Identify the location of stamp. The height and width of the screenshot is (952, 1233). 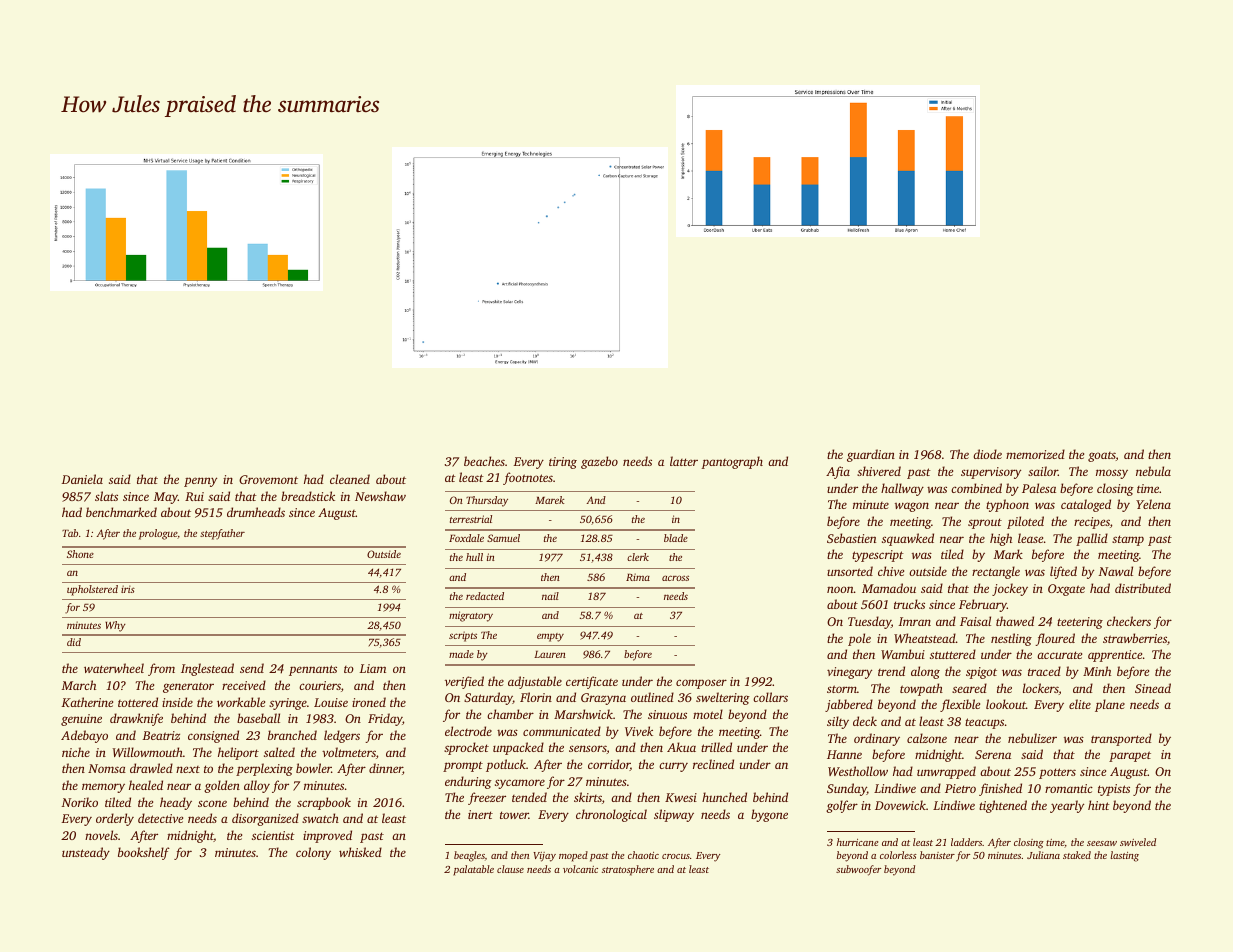
(1128, 540).
